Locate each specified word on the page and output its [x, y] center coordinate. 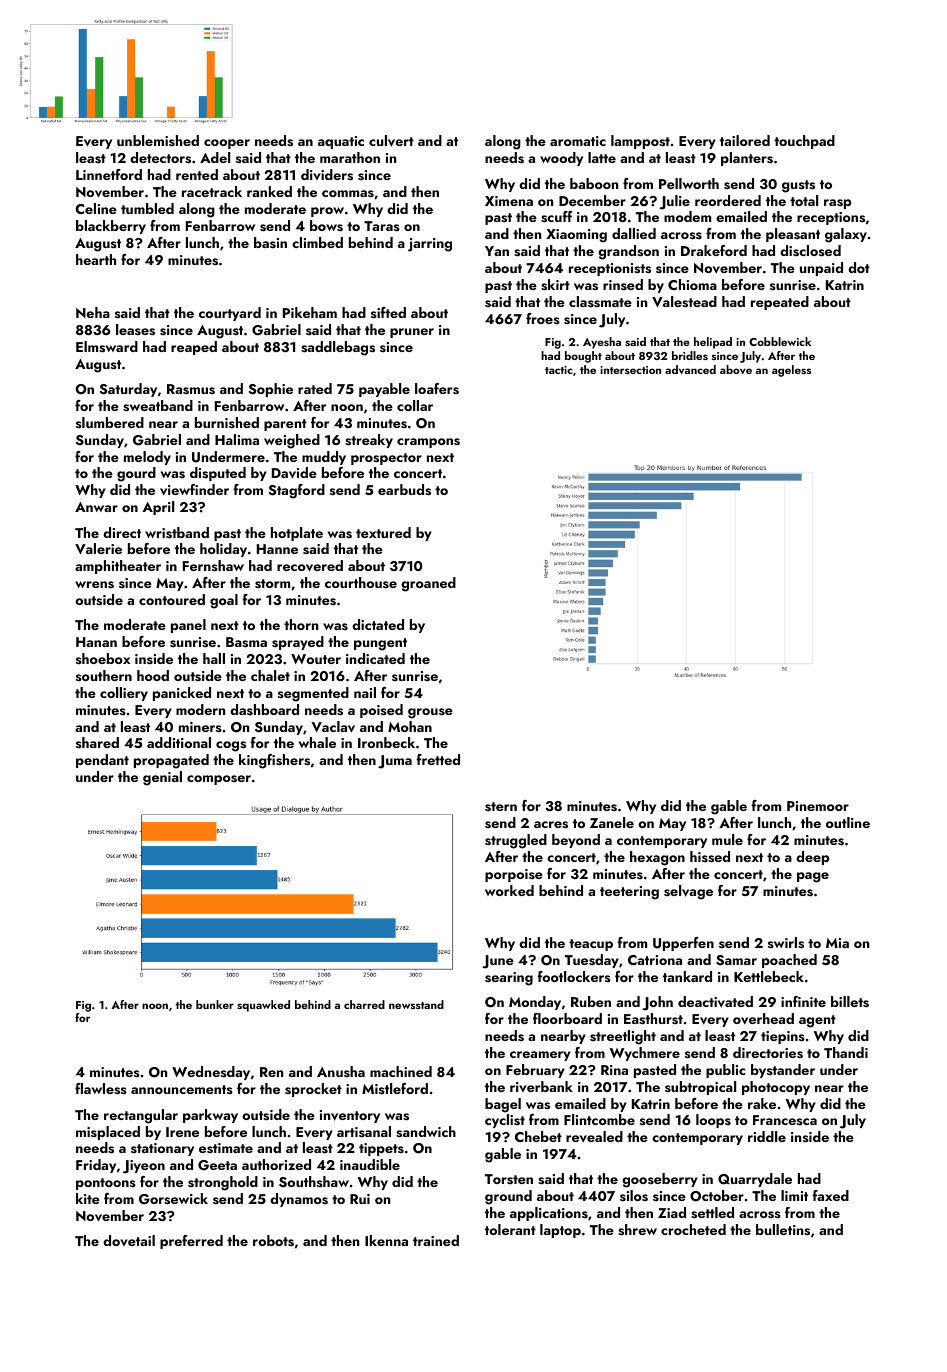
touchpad [804, 142]
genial [162, 778]
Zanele [612, 822]
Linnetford [109, 174]
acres [551, 825]
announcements [182, 1089]
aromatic [578, 141]
